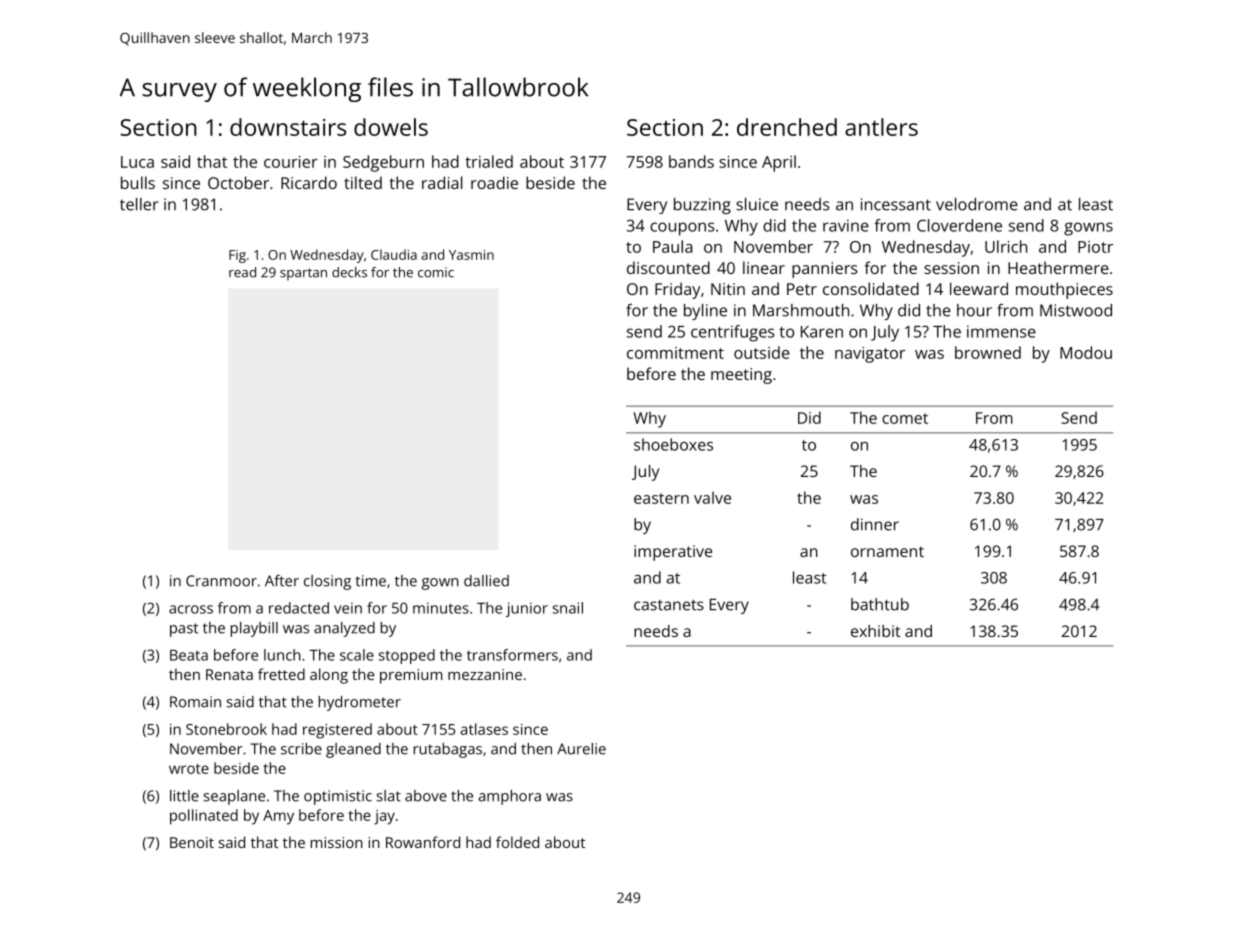 The image size is (1233, 952). I want to click on session, so click(951, 268).
